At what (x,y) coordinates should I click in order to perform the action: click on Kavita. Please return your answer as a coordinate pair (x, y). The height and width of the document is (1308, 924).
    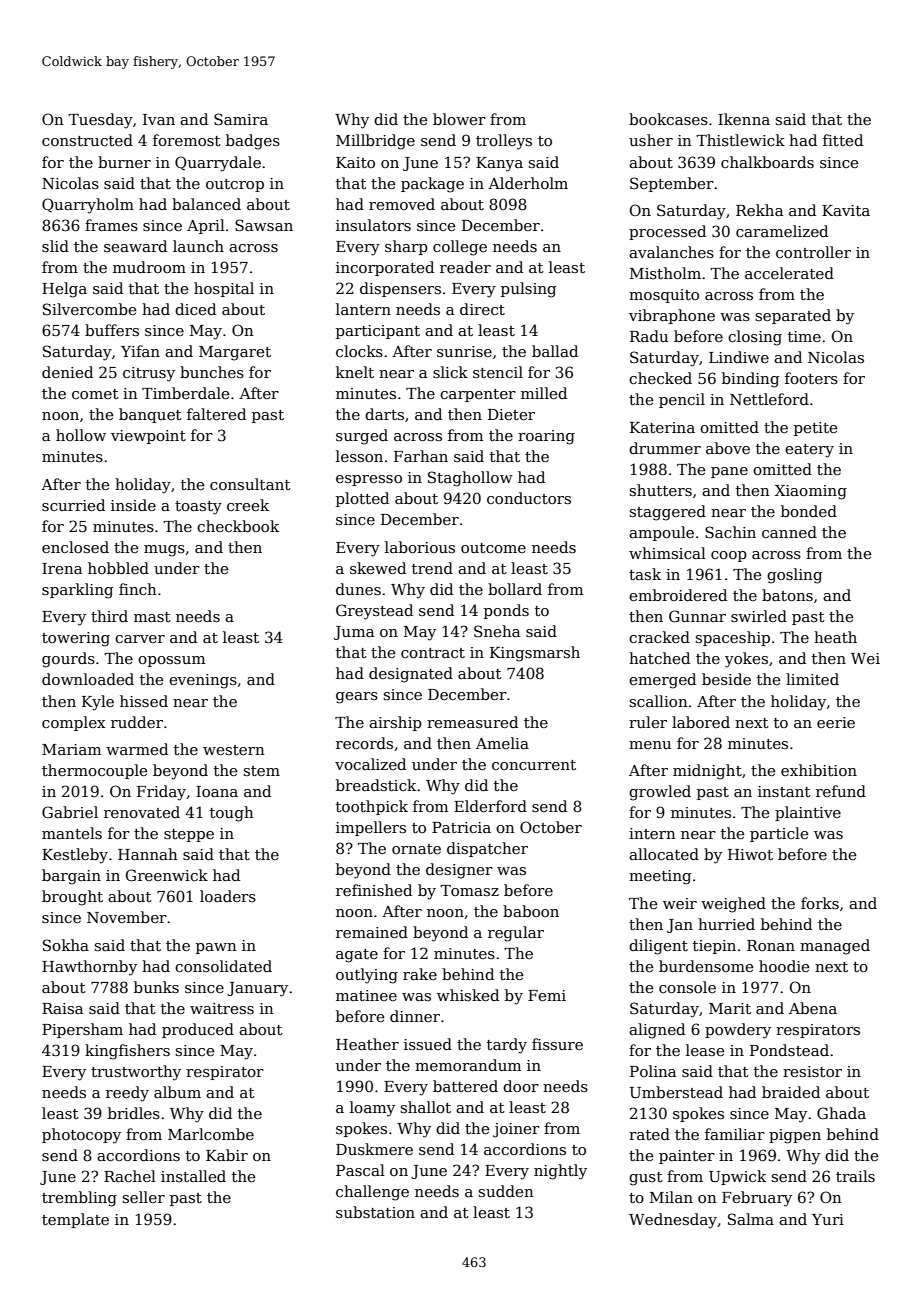
    Looking at the image, I should click on (846, 210).
